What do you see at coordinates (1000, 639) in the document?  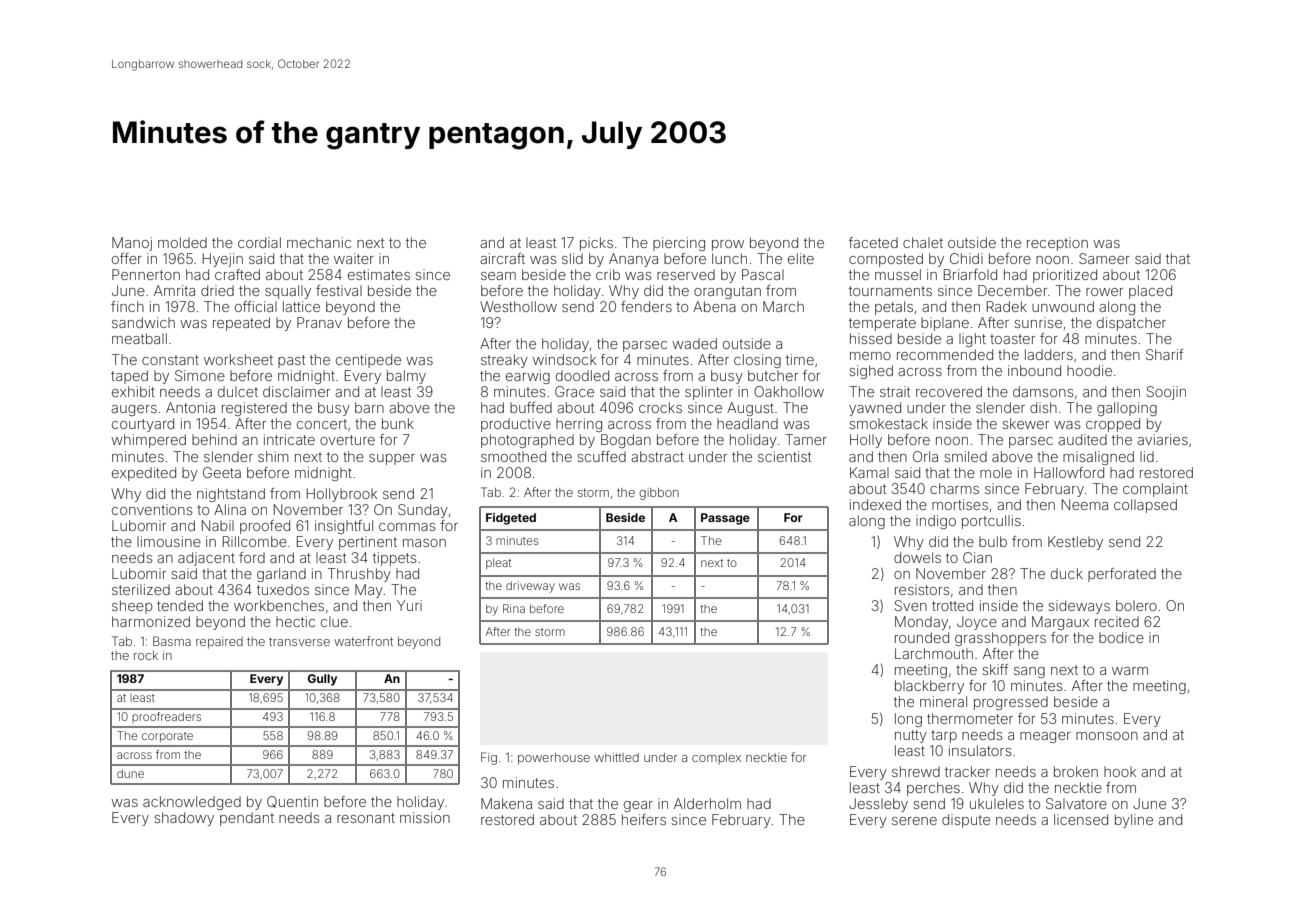 I see `grasshoppers` at bounding box center [1000, 639].
